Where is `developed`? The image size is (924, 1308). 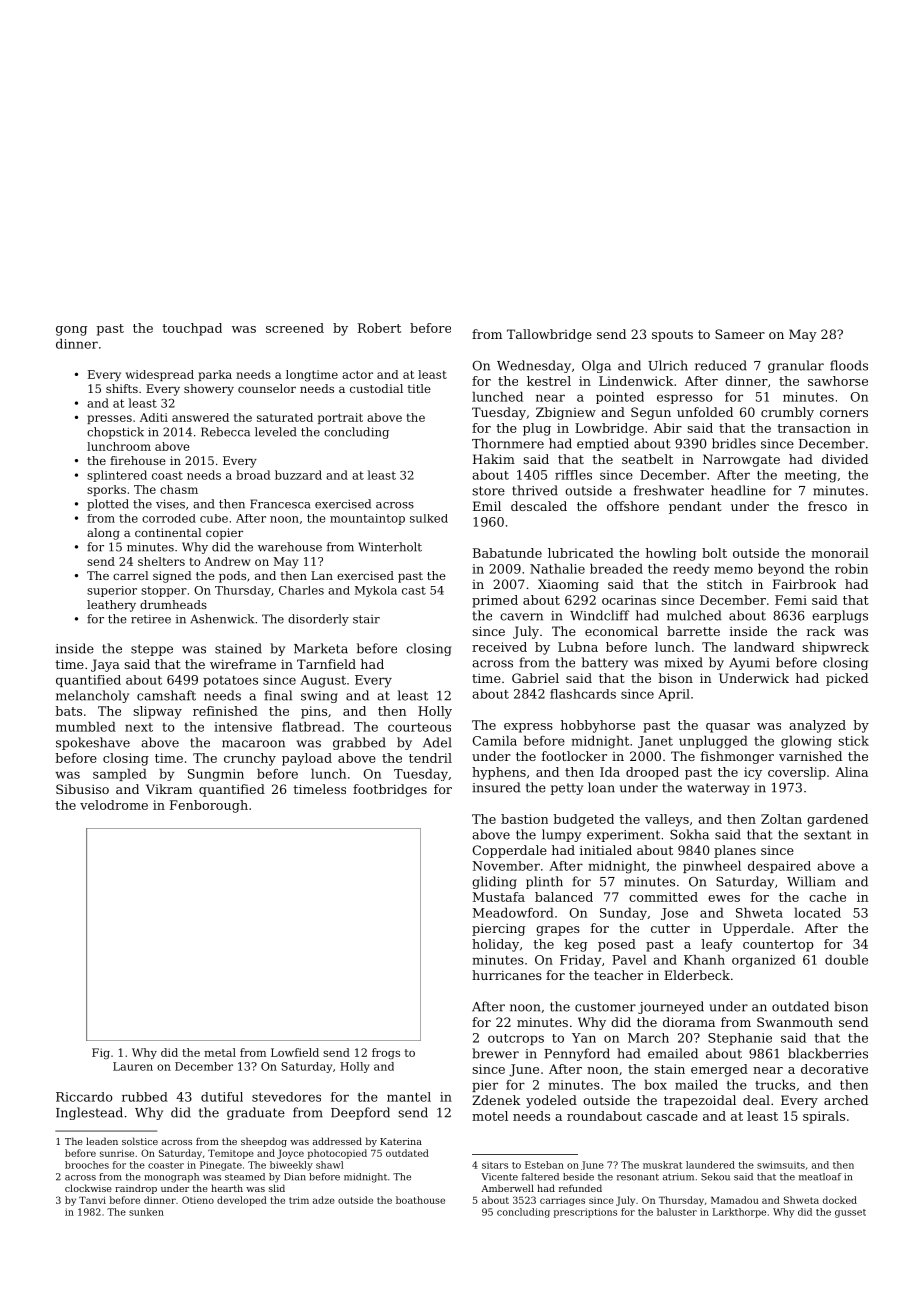
developed is located at coordinates (242, 1201).
